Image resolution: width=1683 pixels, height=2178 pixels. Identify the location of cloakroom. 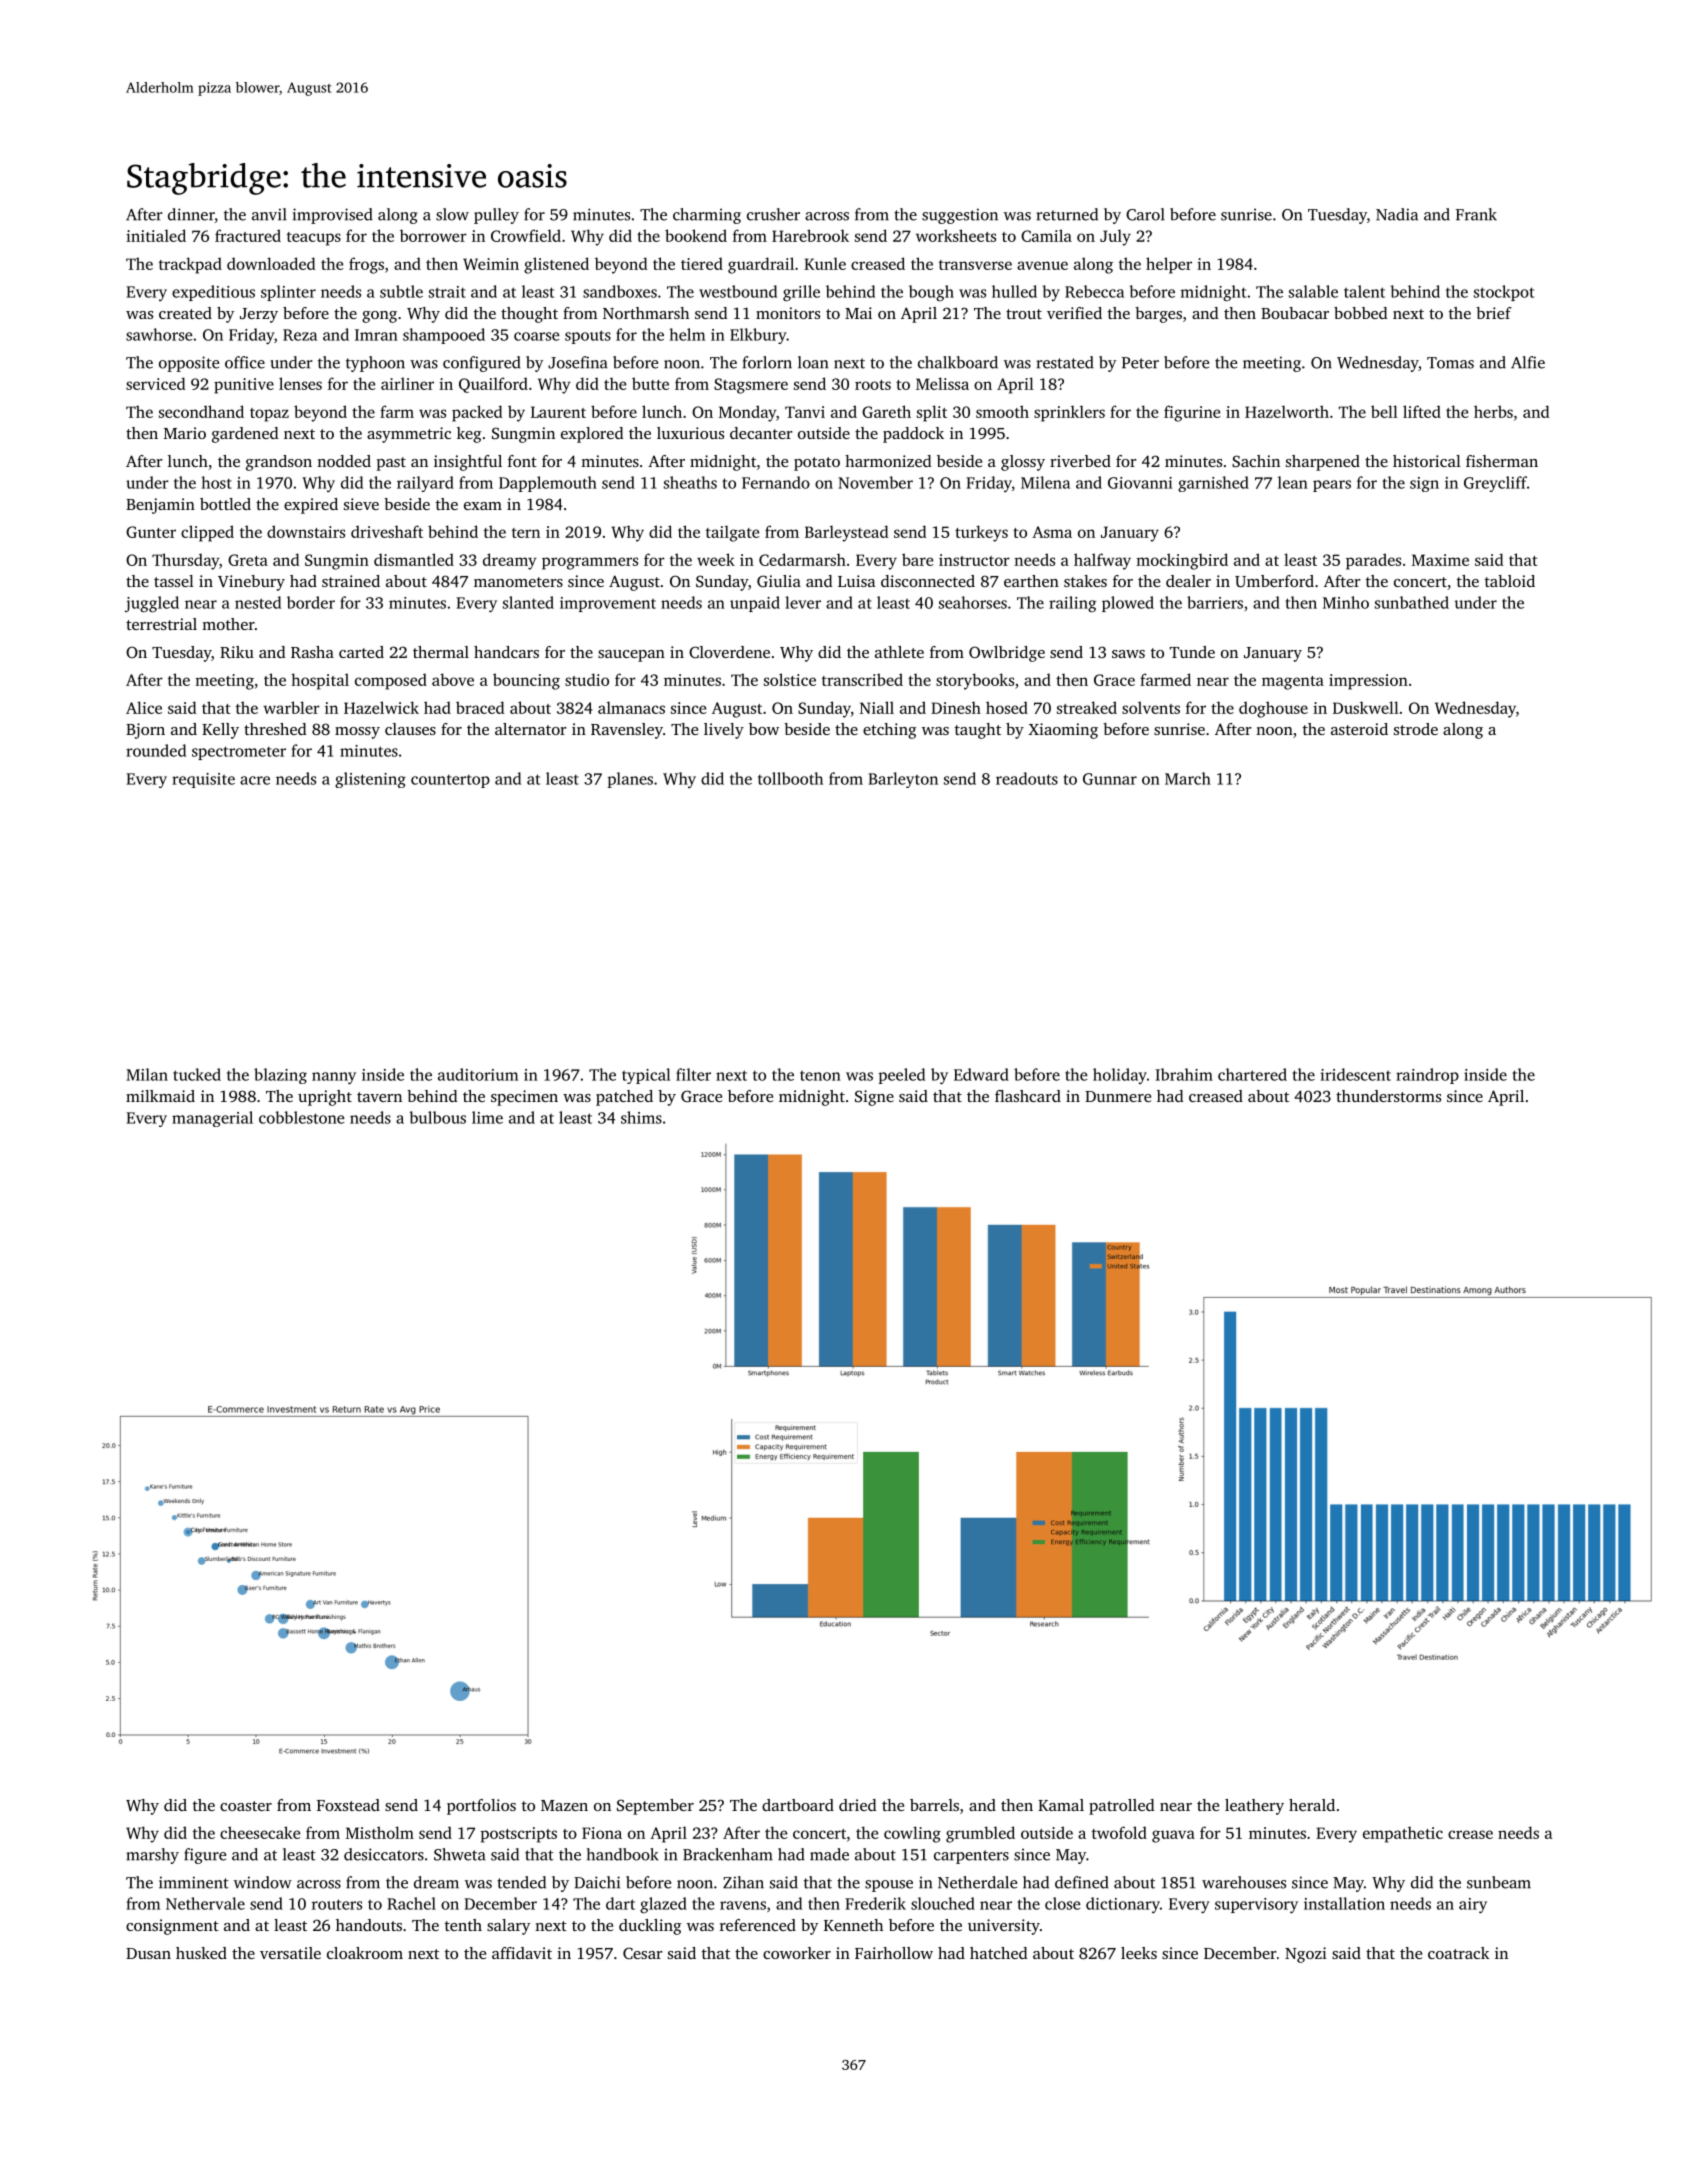
(365, 1953).
